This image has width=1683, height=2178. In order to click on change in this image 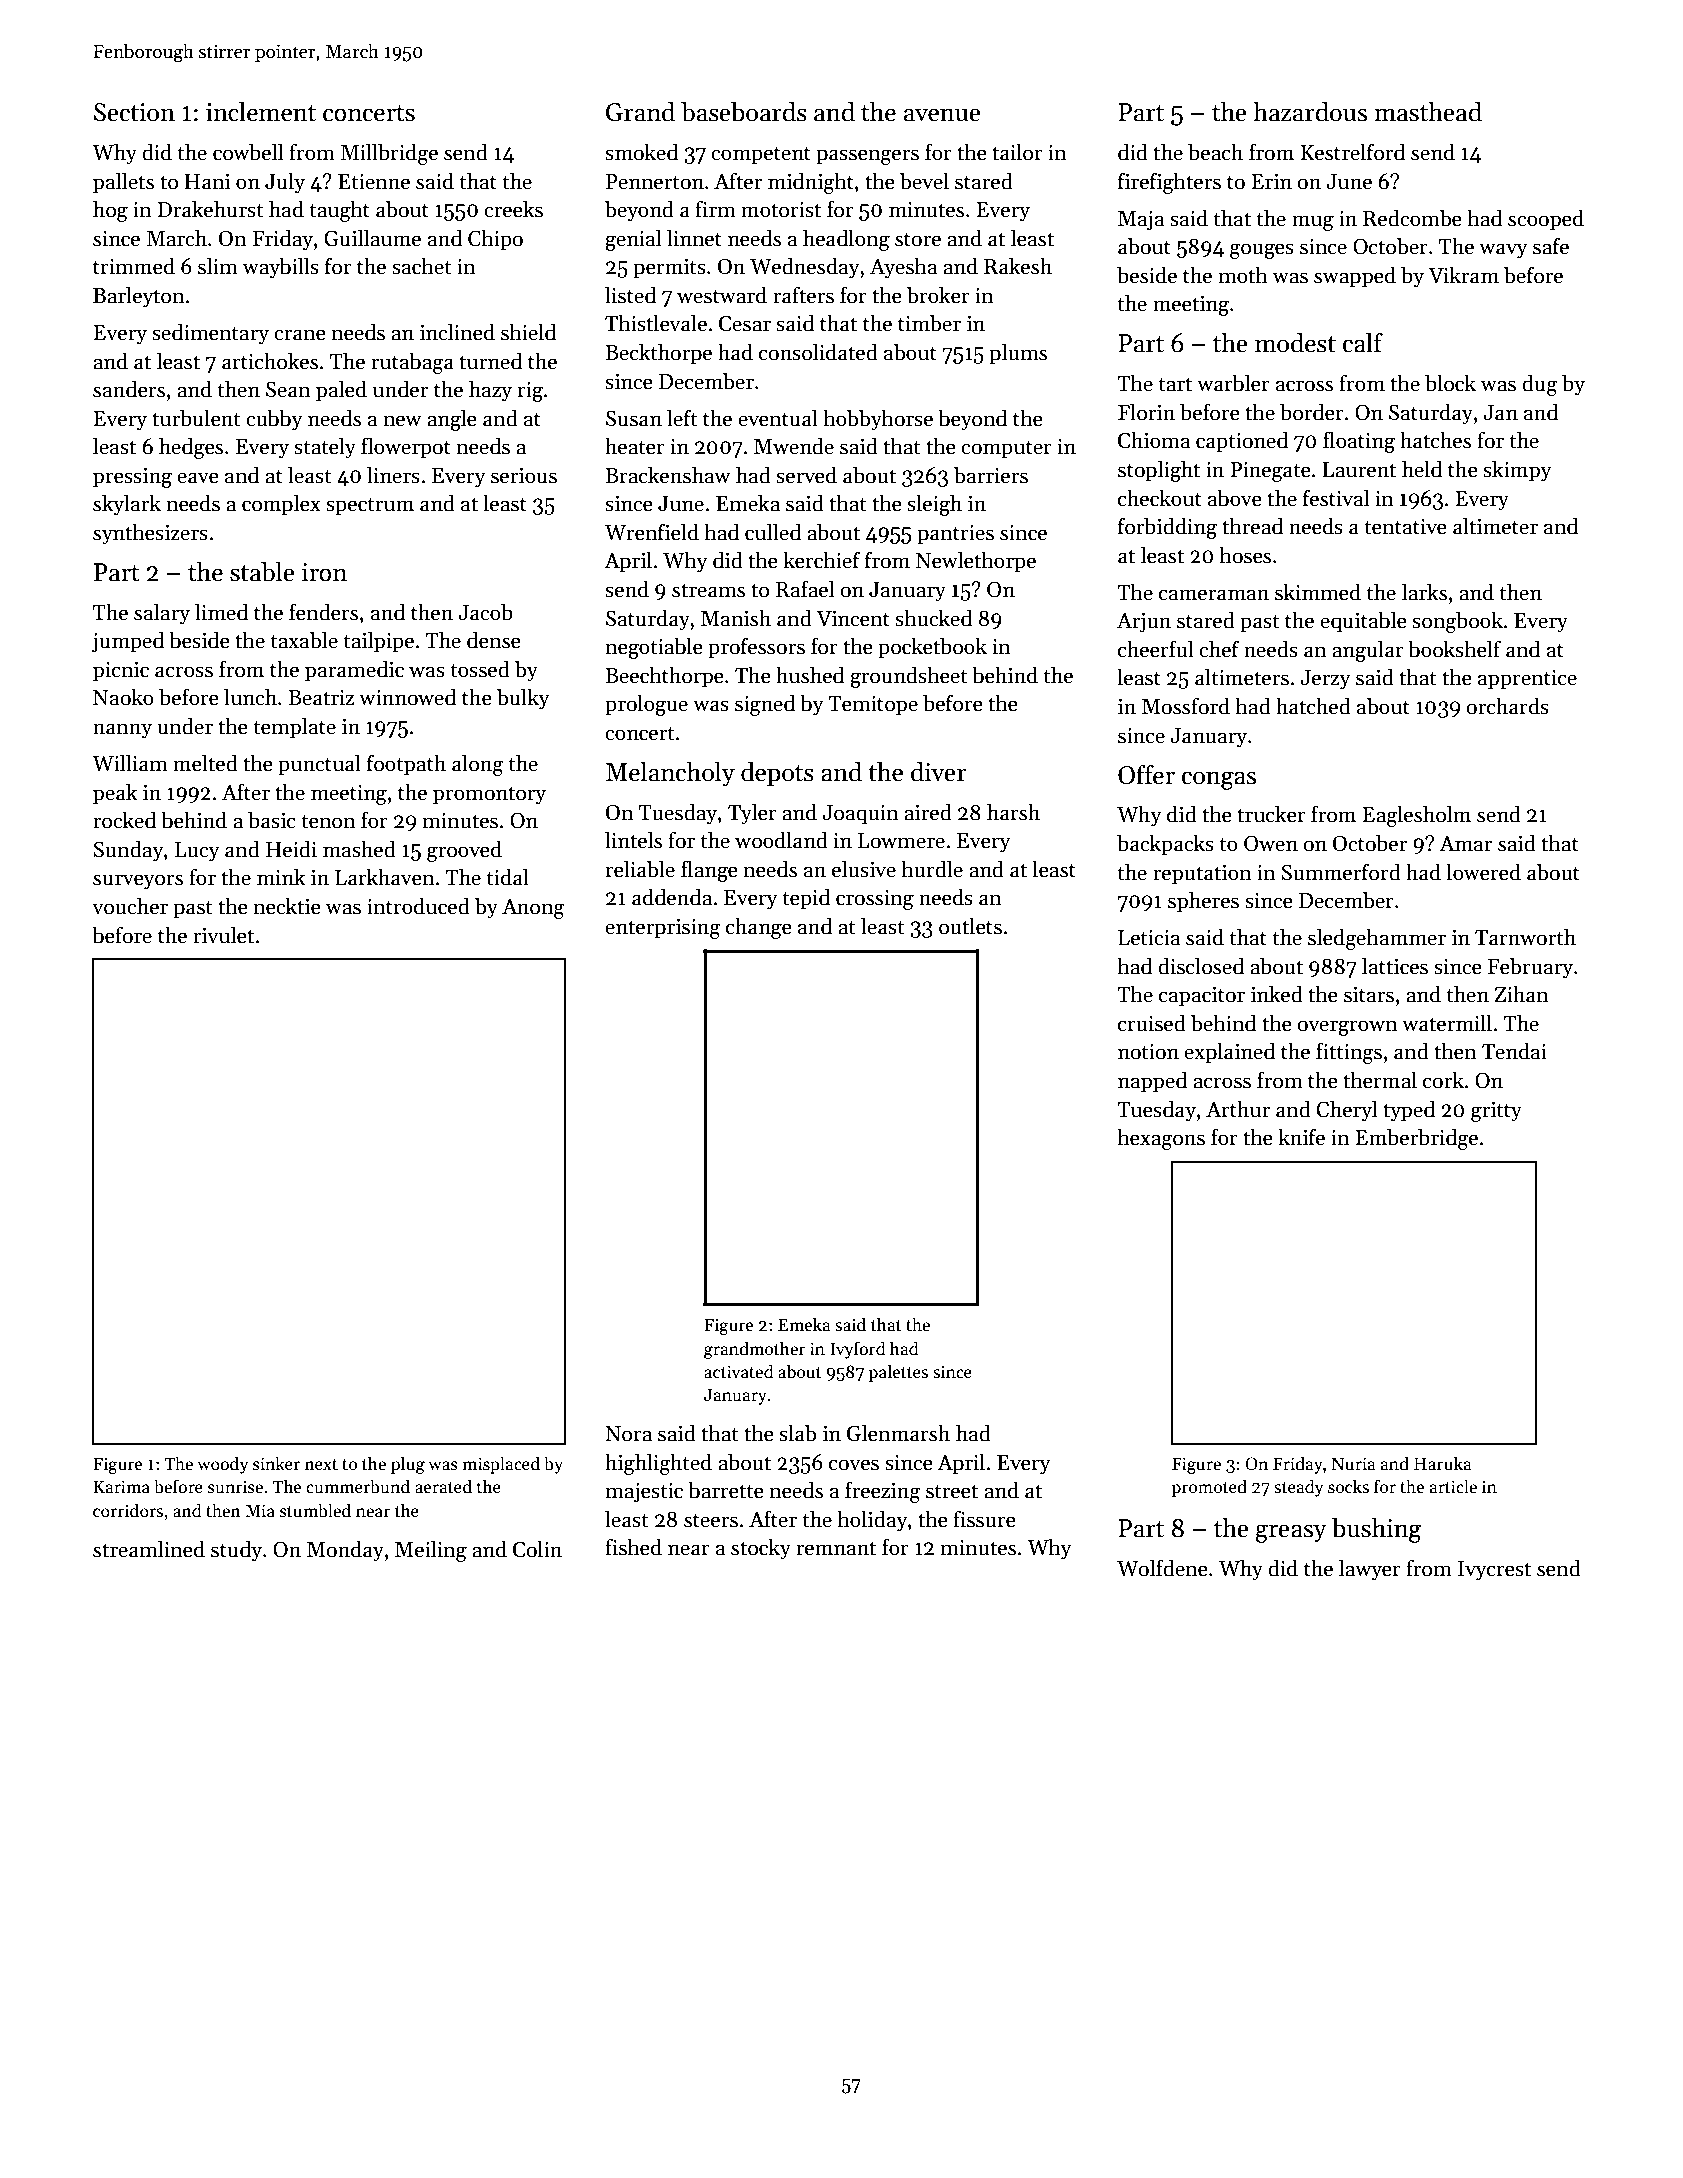, I will do `click(759, 928)`.
